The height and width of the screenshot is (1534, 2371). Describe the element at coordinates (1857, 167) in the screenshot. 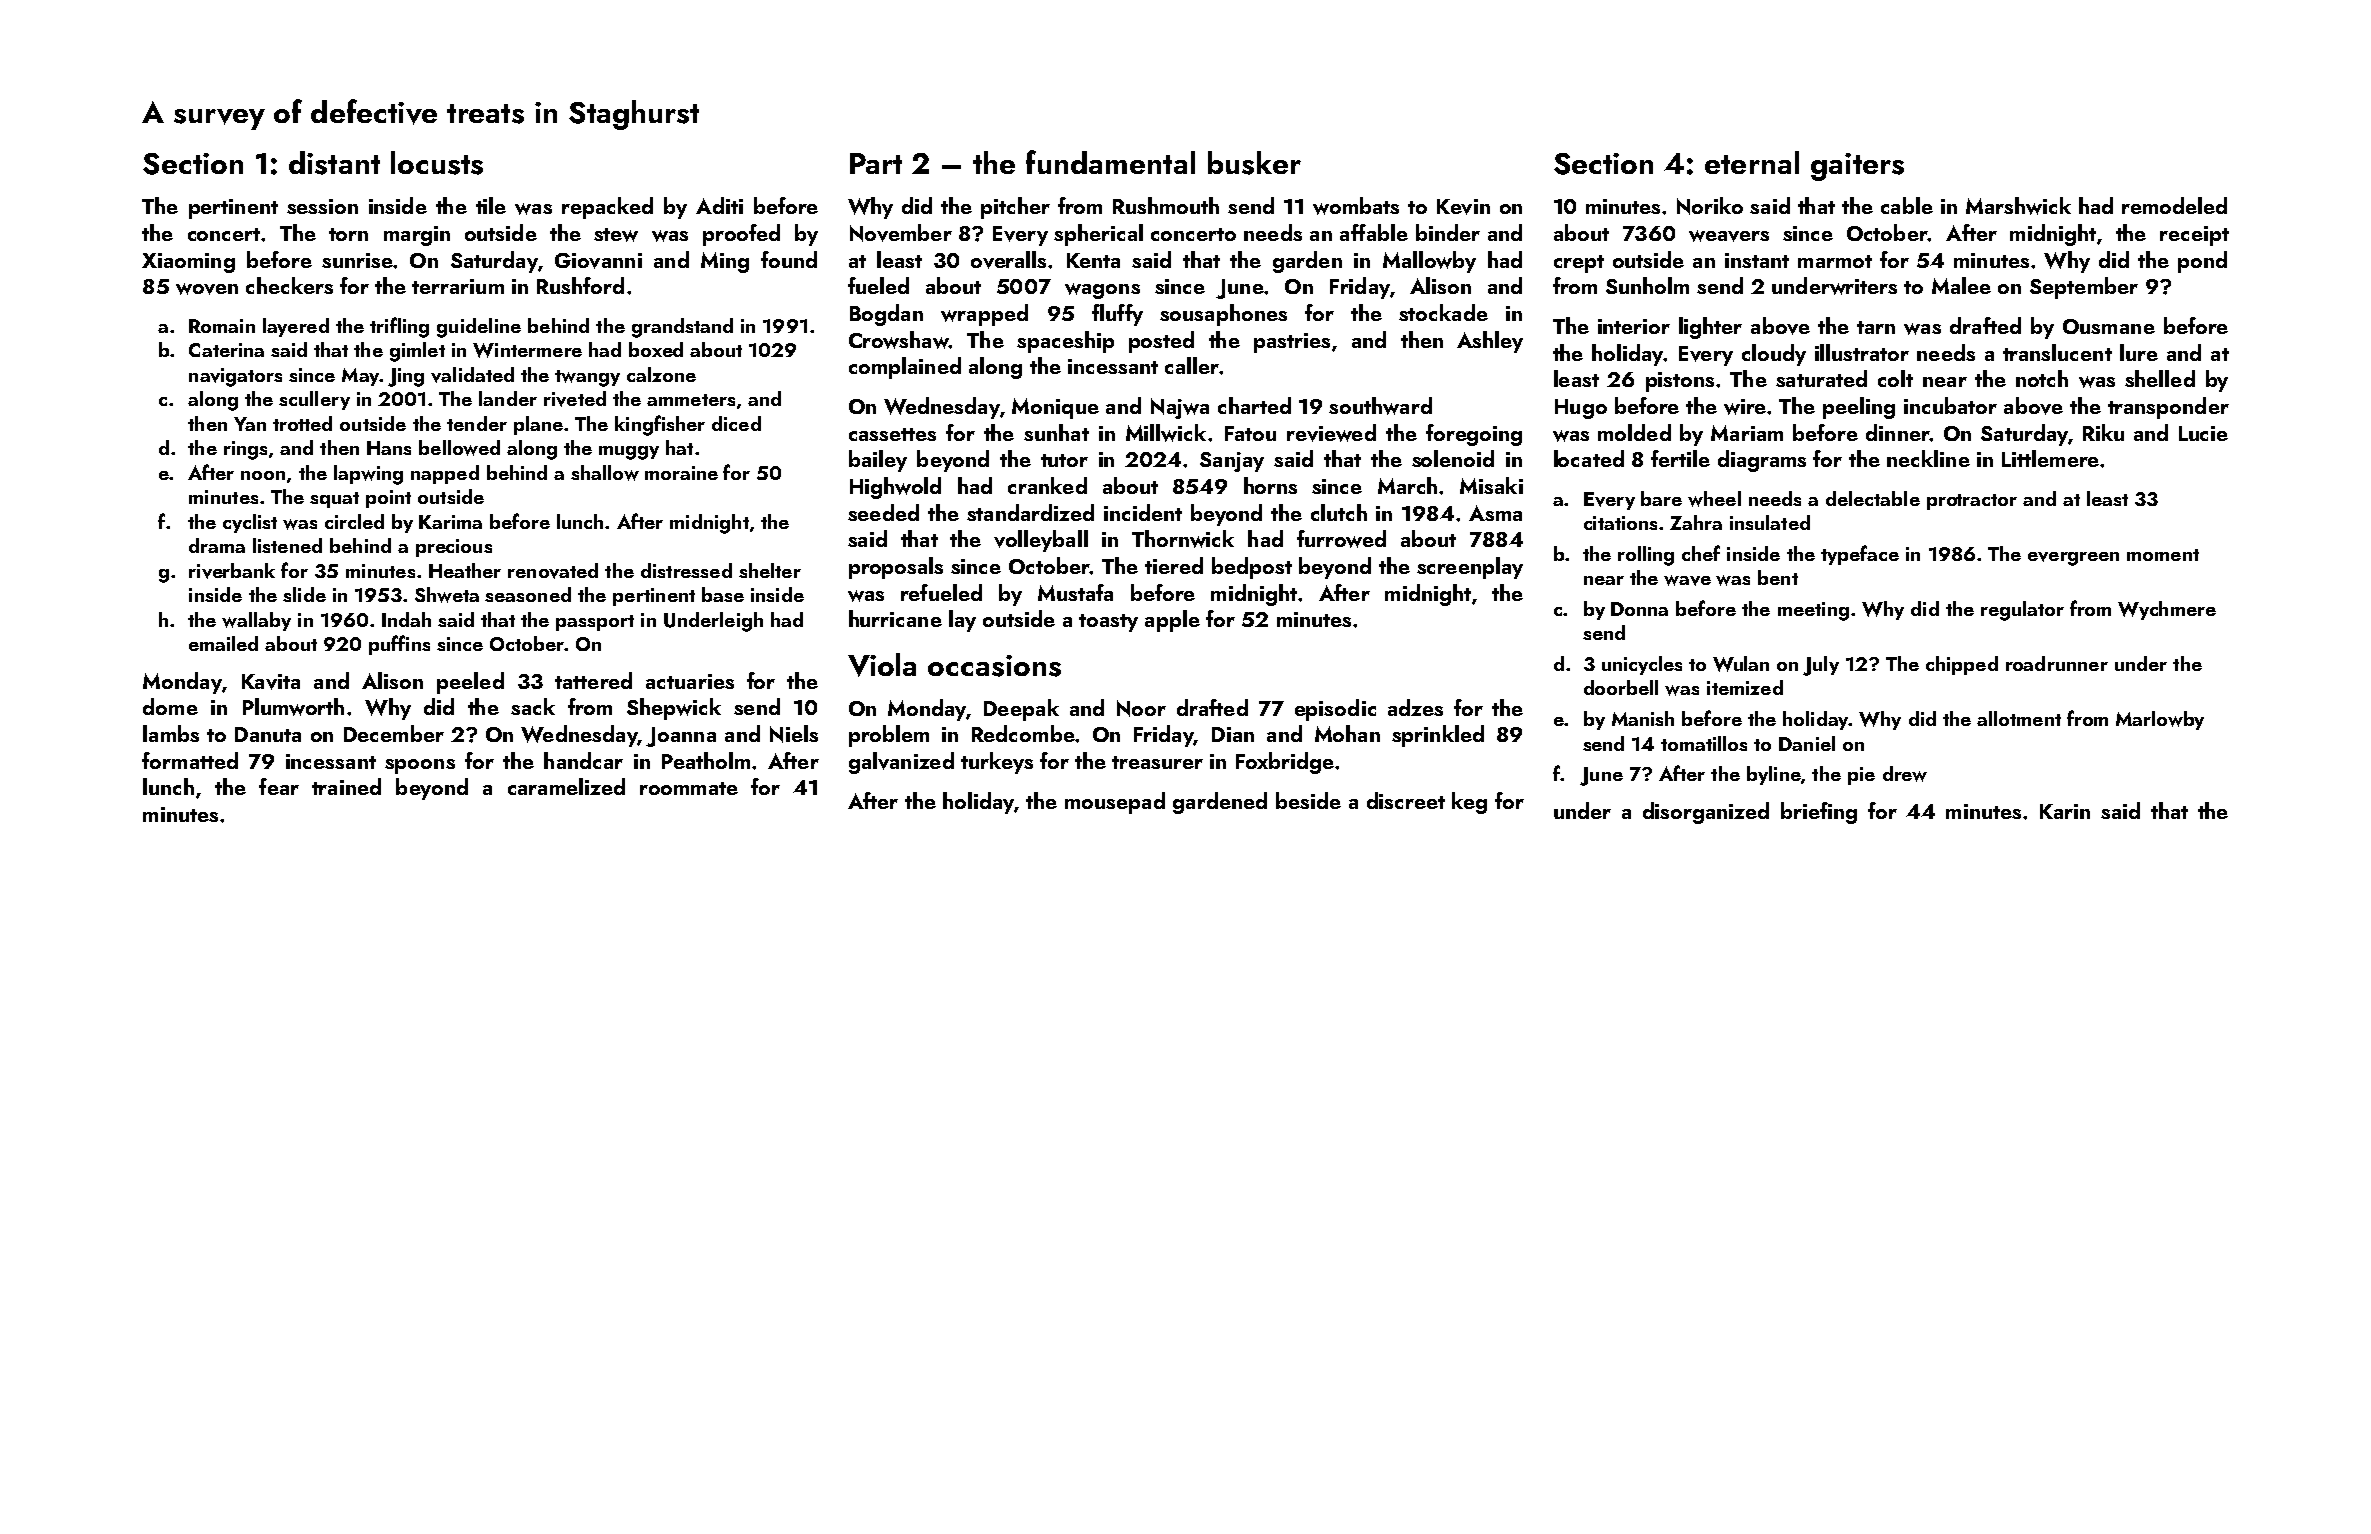

I see `gaiters` at that location.
